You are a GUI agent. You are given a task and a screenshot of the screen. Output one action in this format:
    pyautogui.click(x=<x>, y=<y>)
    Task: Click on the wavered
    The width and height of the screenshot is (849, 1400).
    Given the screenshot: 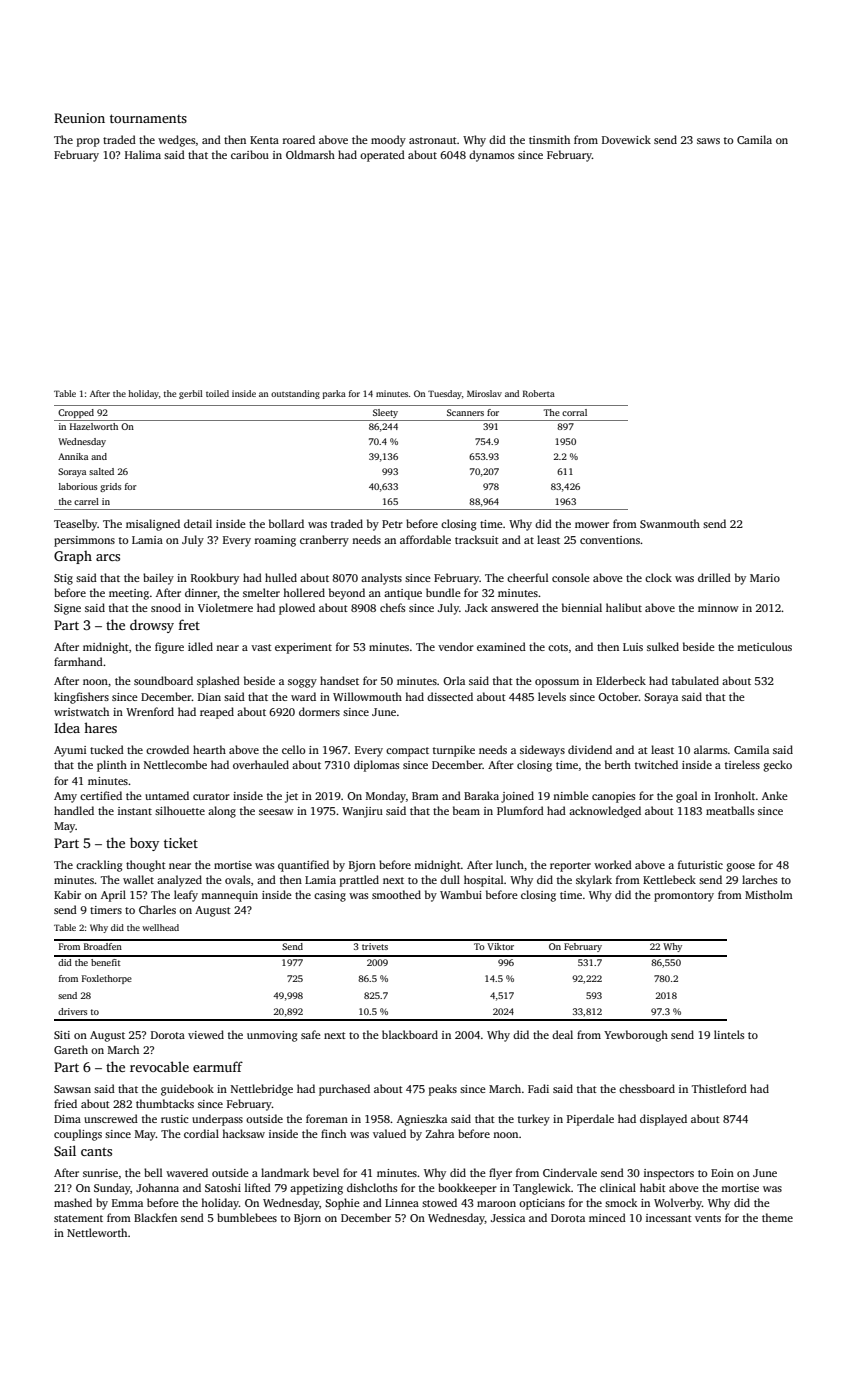 What is the action you would take?
    pyautogui.click(x=187, y=1172)
